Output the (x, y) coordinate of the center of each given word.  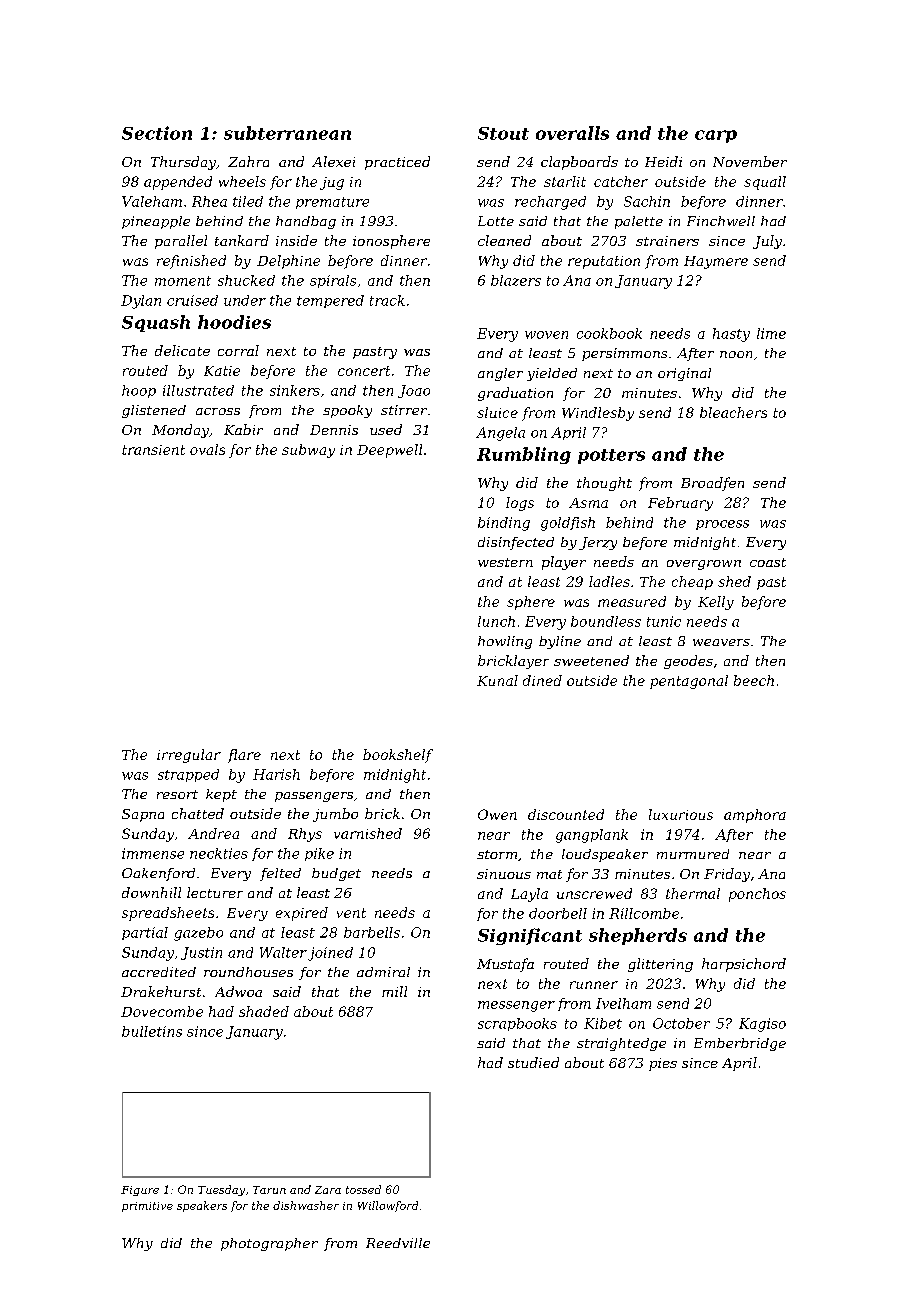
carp (716, 136)
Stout (503, 133)
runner (594, 985)
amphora (755, 816)
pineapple (156, 222)
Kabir (243, 429)
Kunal (497, 680)
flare (244, 756)
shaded (264, 1011)
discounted (566, 814)
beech (754, 680)
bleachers (733, 412)
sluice (497, 412)
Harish (276, 774)
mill (394, 991)
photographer (269, 1244)
